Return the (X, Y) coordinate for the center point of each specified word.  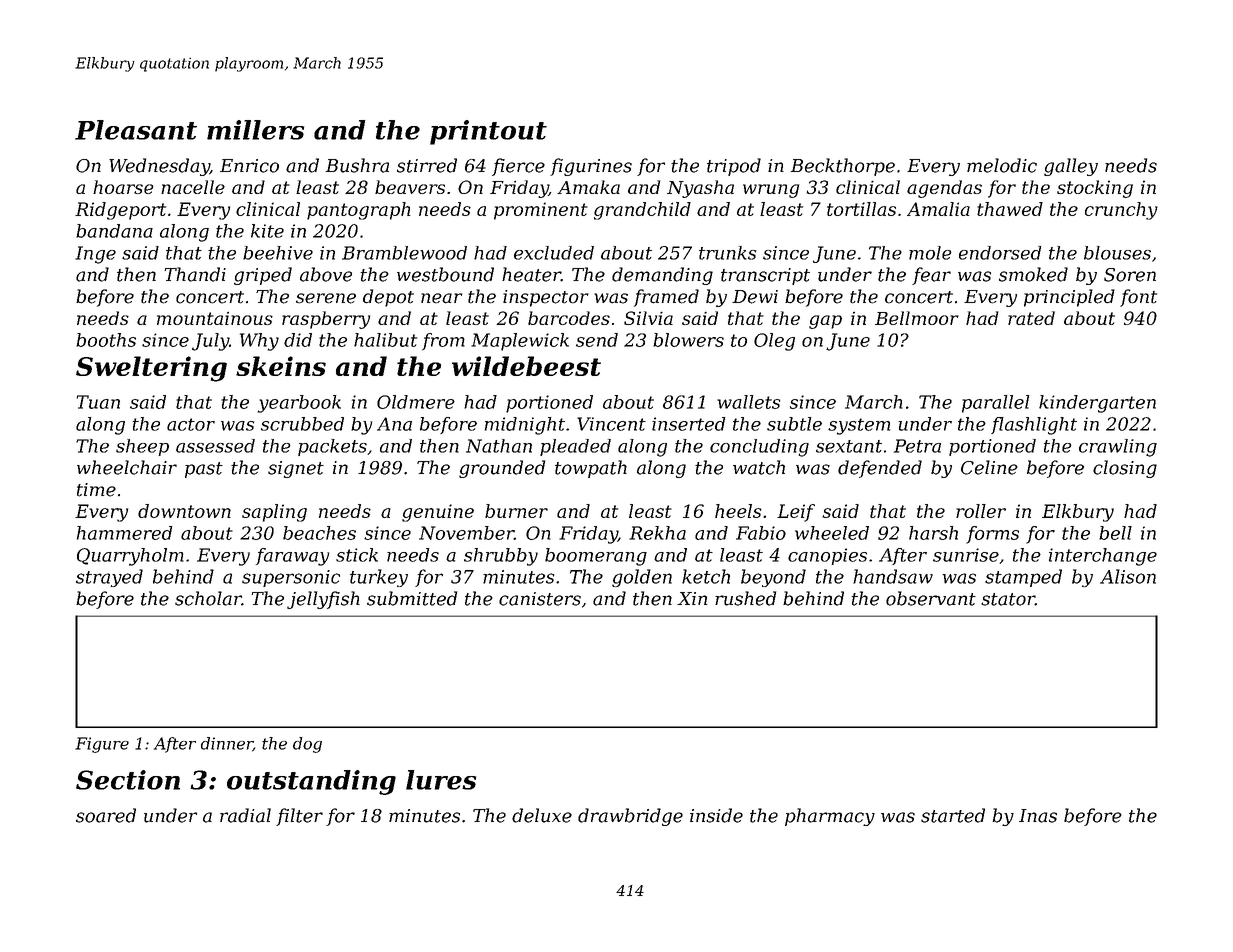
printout (488, 132)
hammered (125, 533)
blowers (688, 340)
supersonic (291, 578)
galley (1071, 167)
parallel (996, 404)
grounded (502, 469)
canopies (827, 556)
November (466, 533)
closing (1125, 469)
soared (106, 815)
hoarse (123, 187)
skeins (281, 366)
